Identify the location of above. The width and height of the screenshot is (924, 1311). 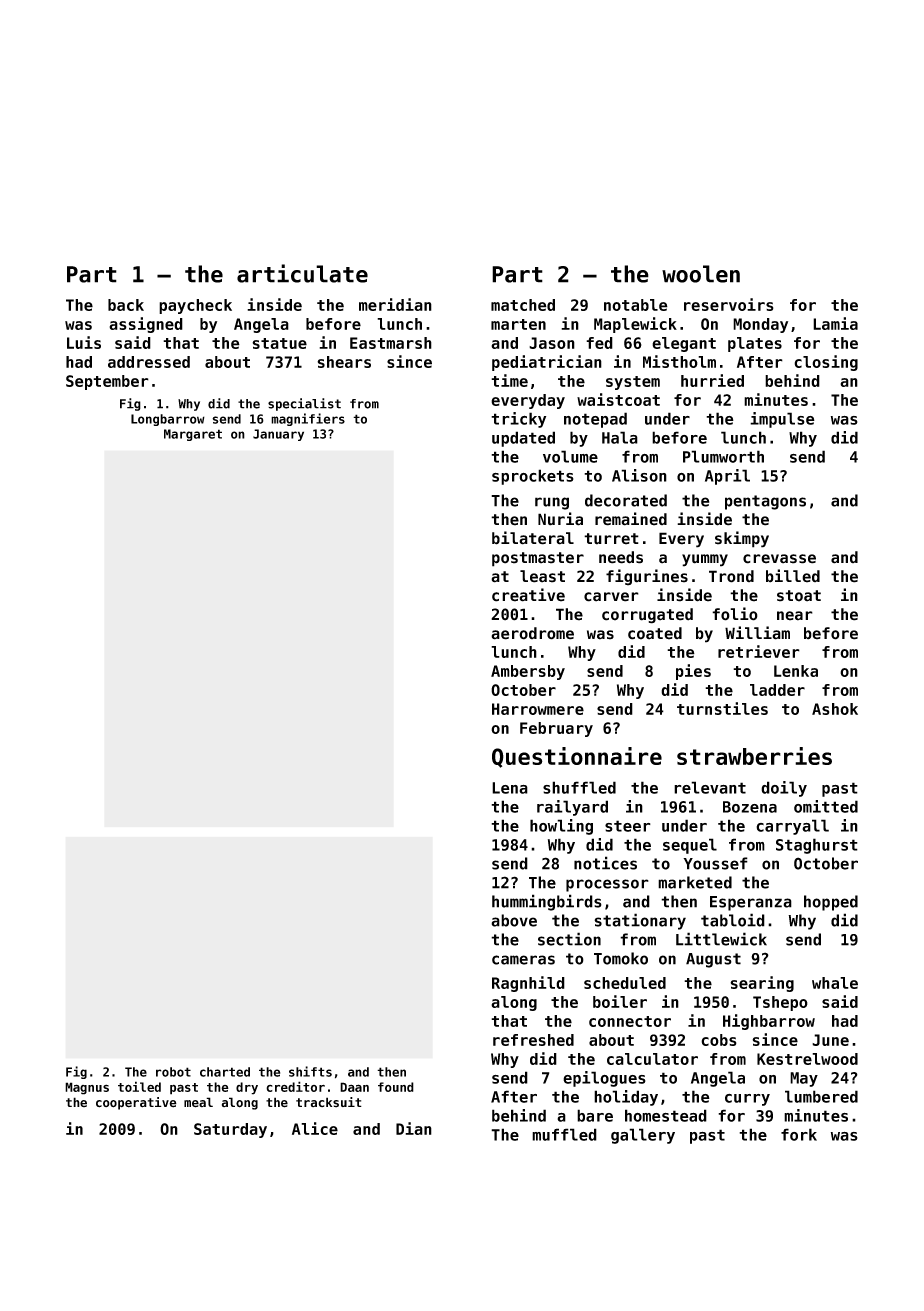
(514, 920).
